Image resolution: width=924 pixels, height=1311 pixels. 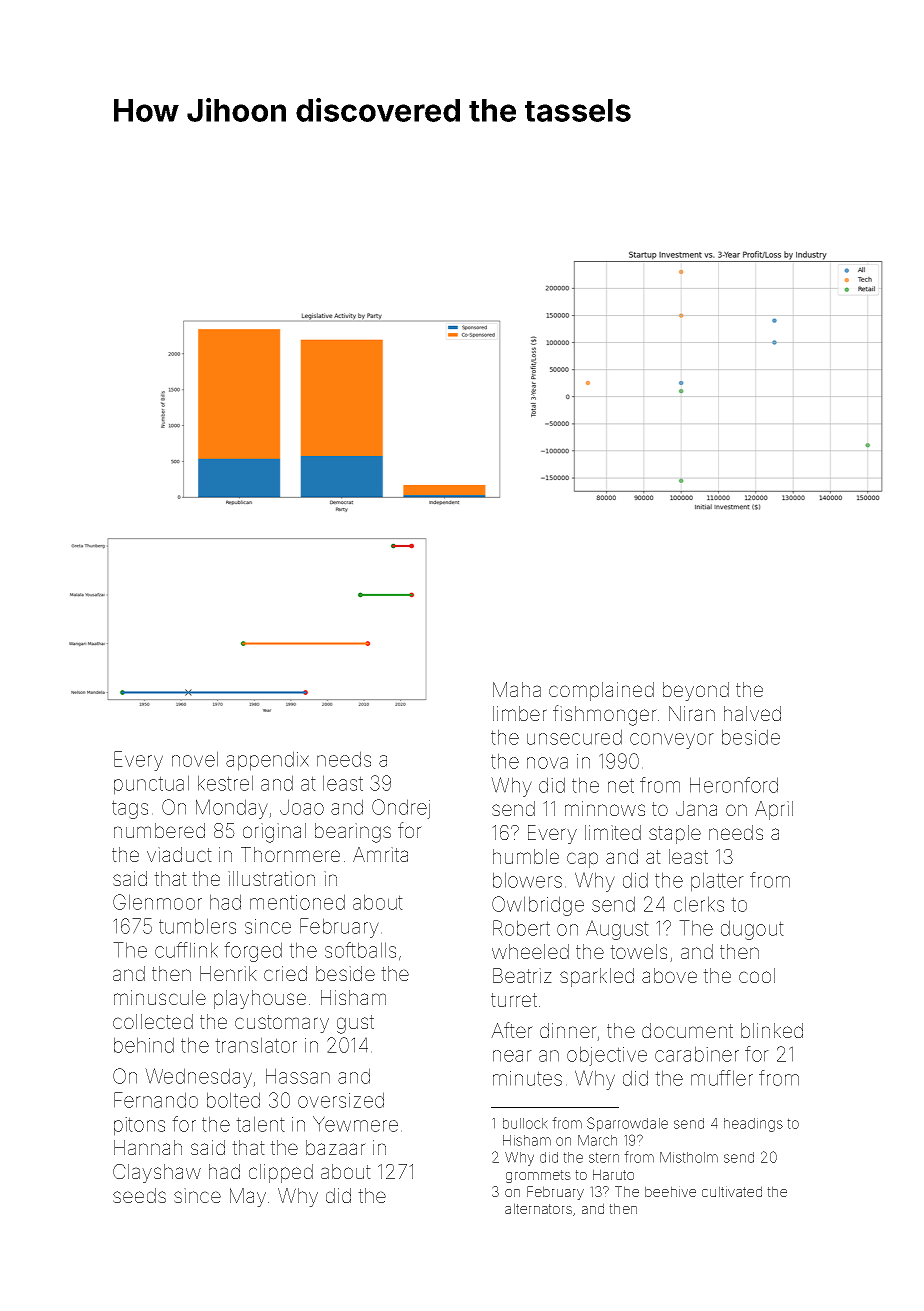 I want to click on alternators, so click(x=538, y=1208).
